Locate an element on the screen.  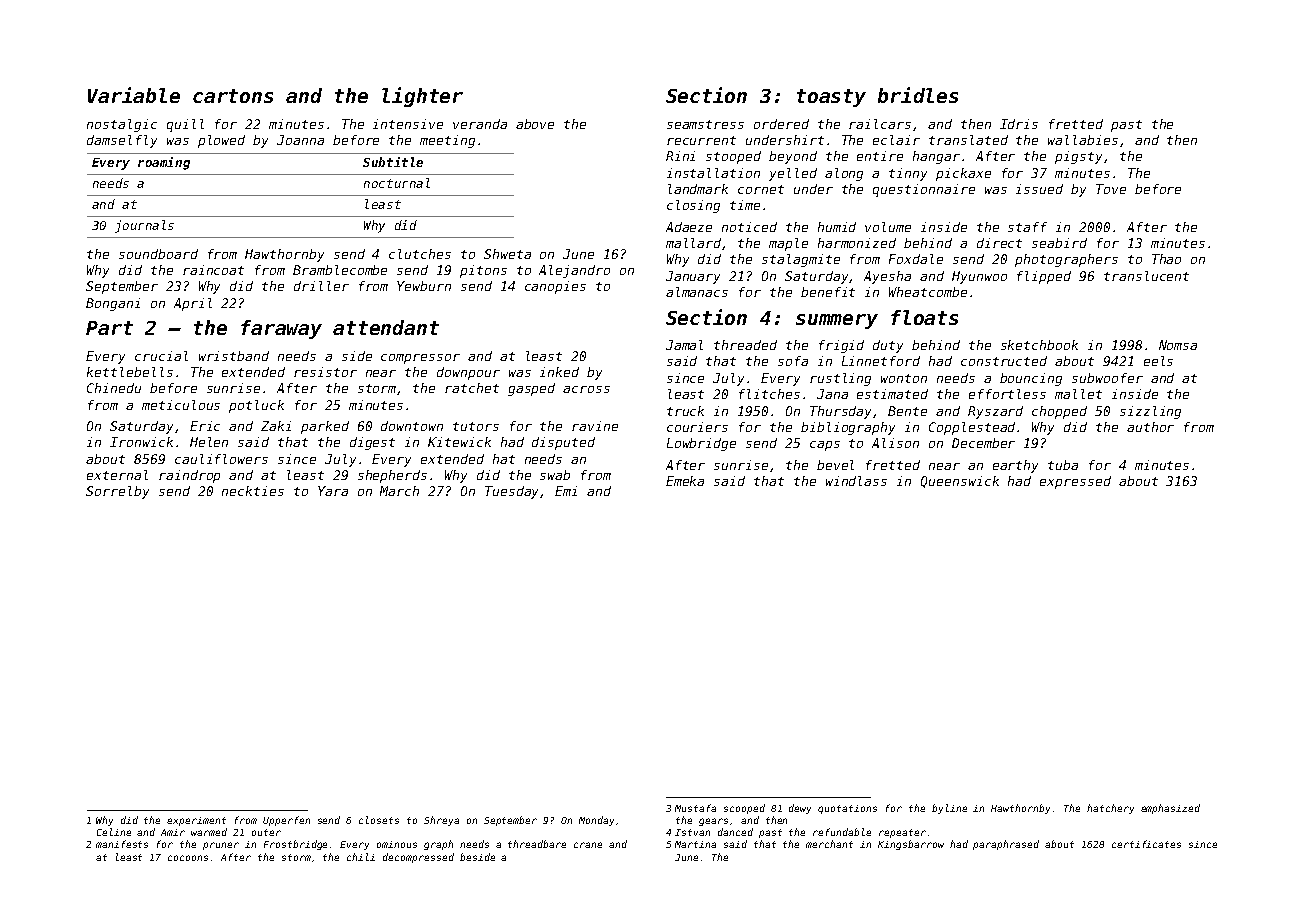
Shweta is located at coordinates (507, 254).
